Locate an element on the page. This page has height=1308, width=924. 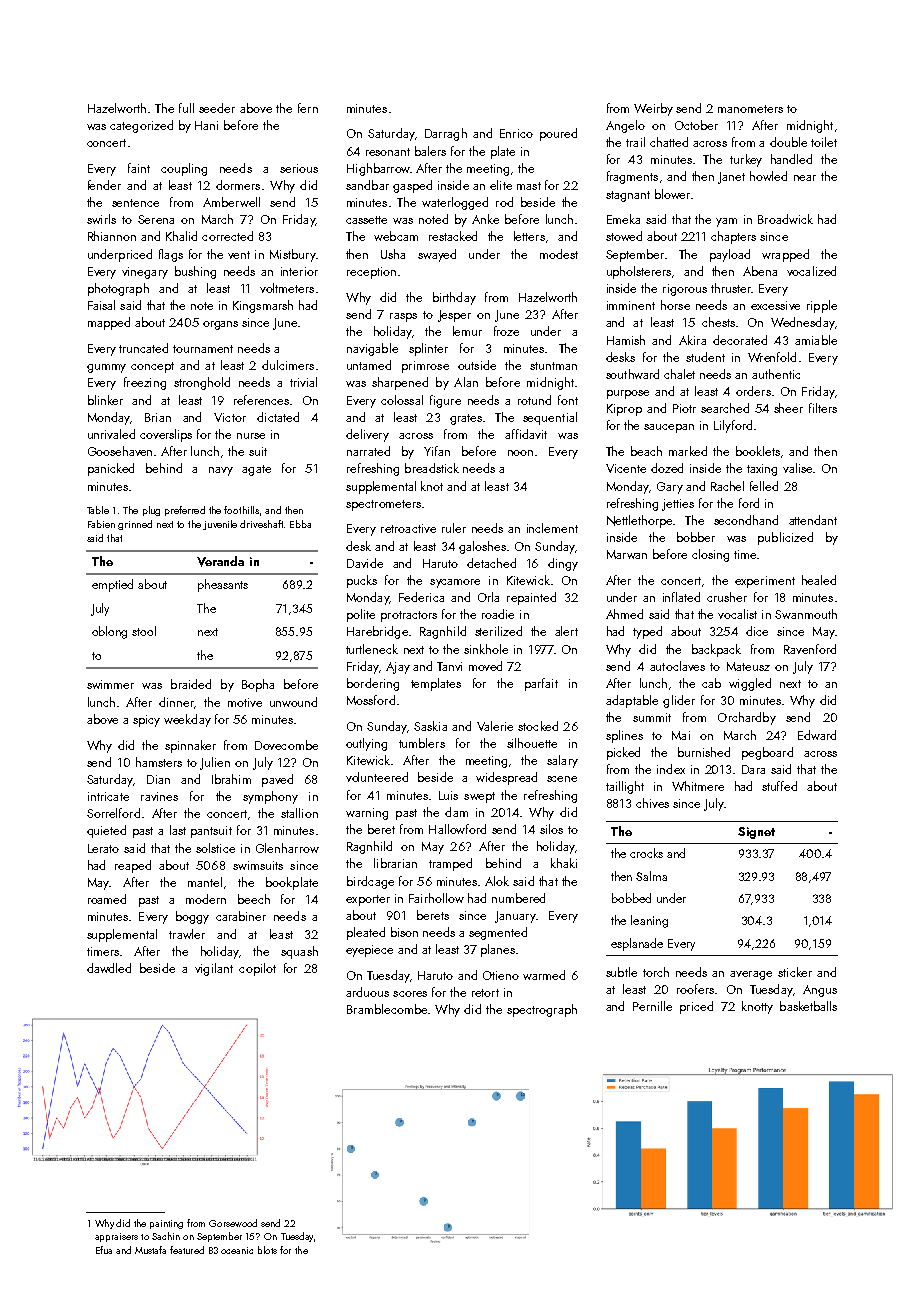
Akira is located at coordinates (692, 340).
